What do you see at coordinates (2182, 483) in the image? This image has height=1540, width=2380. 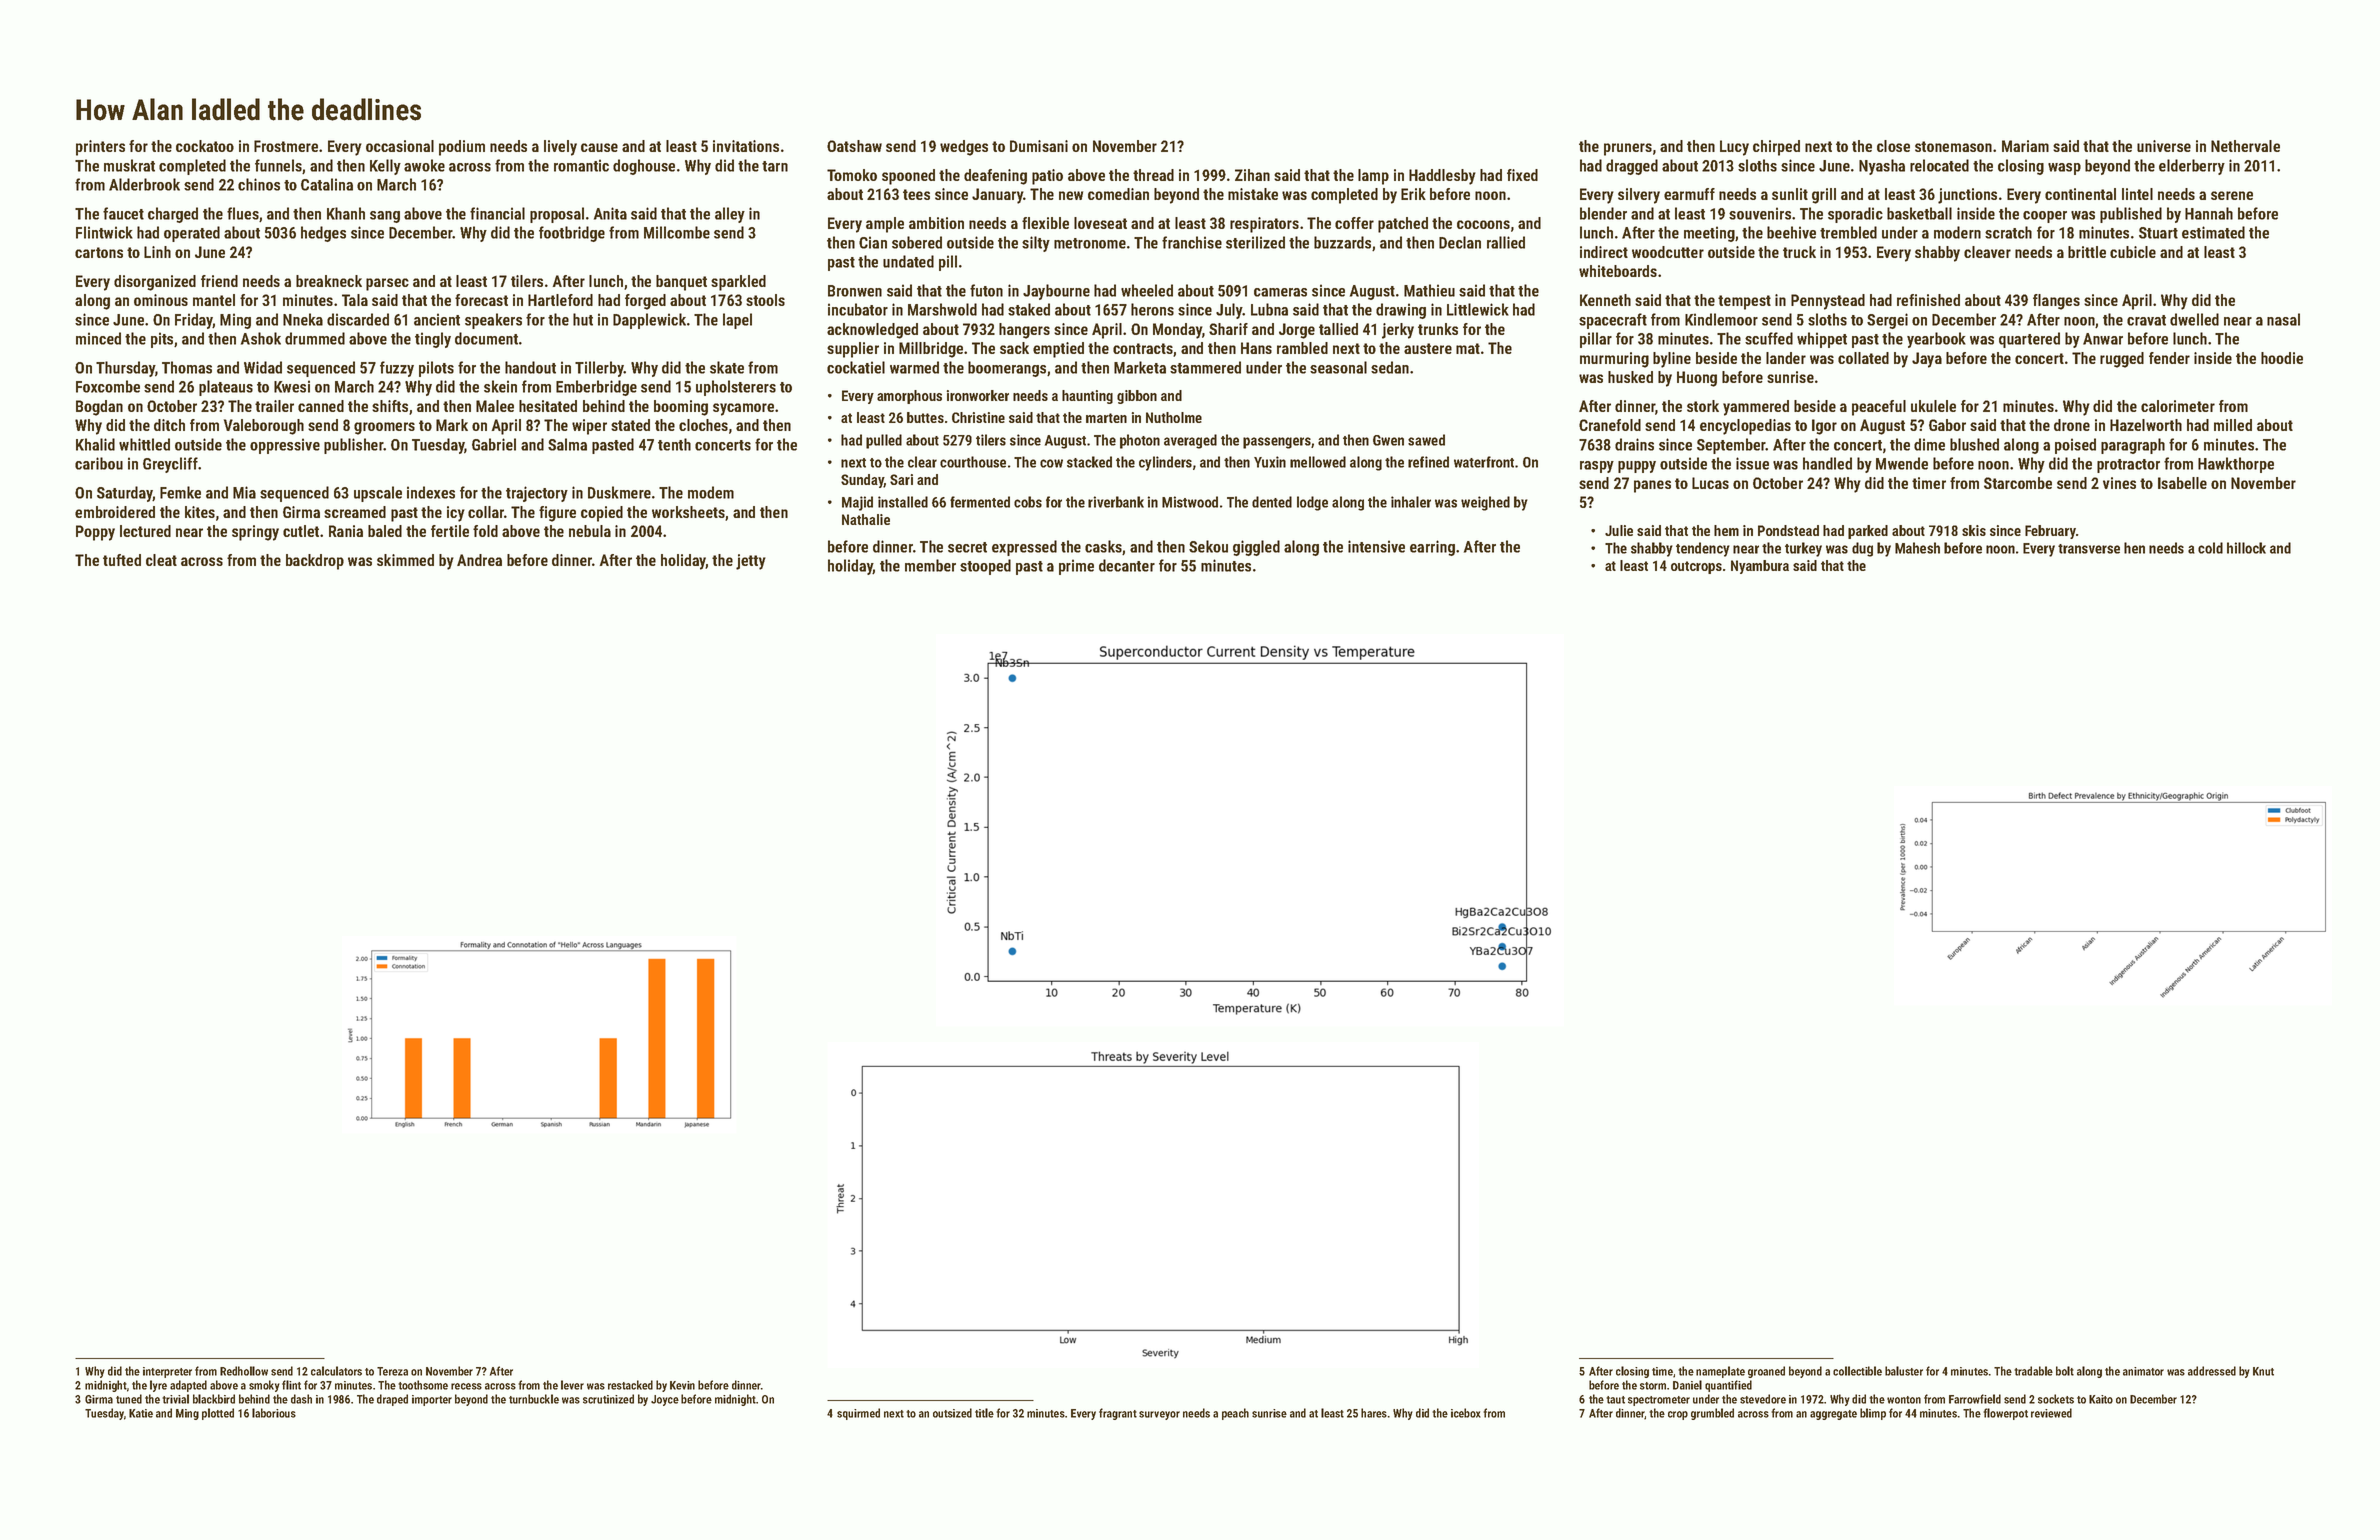 I see `Isabelle` at bounding box center [2182, 483].
